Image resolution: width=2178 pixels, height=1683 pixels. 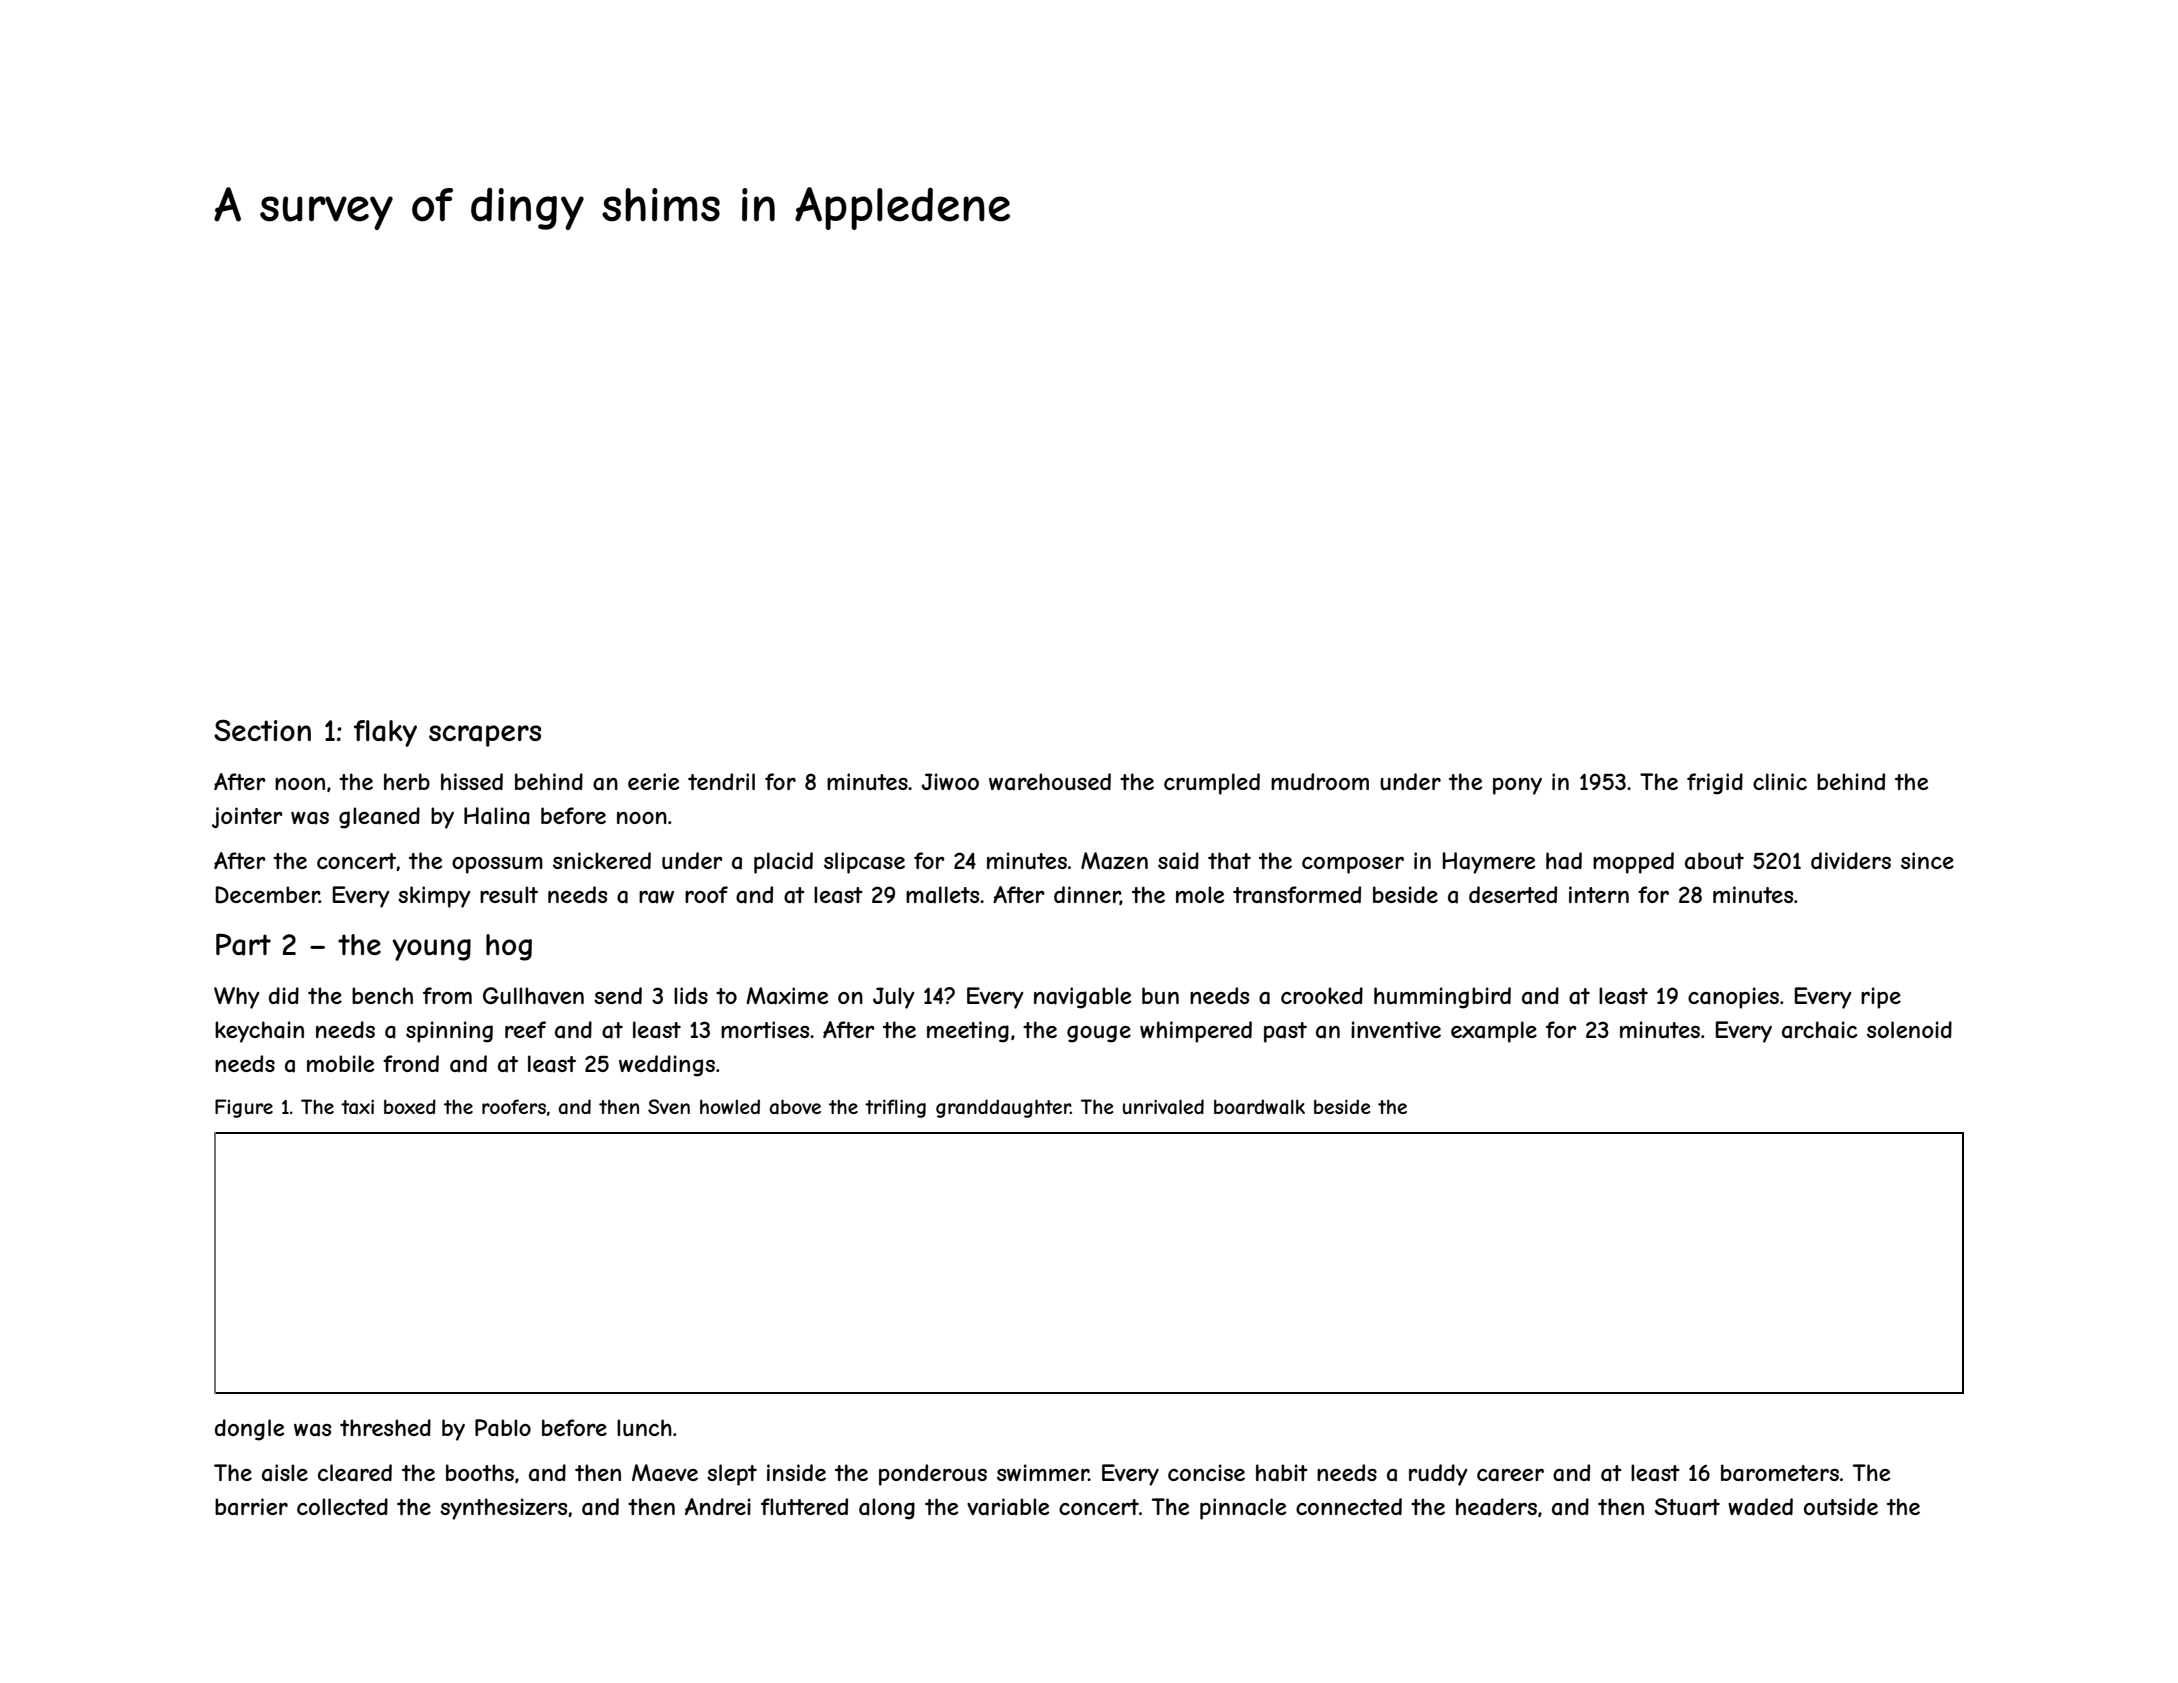 What do you see at coordinates (251, 1507) in the screenshot?
I see `barrier` at bounding box center [251, 1507].
